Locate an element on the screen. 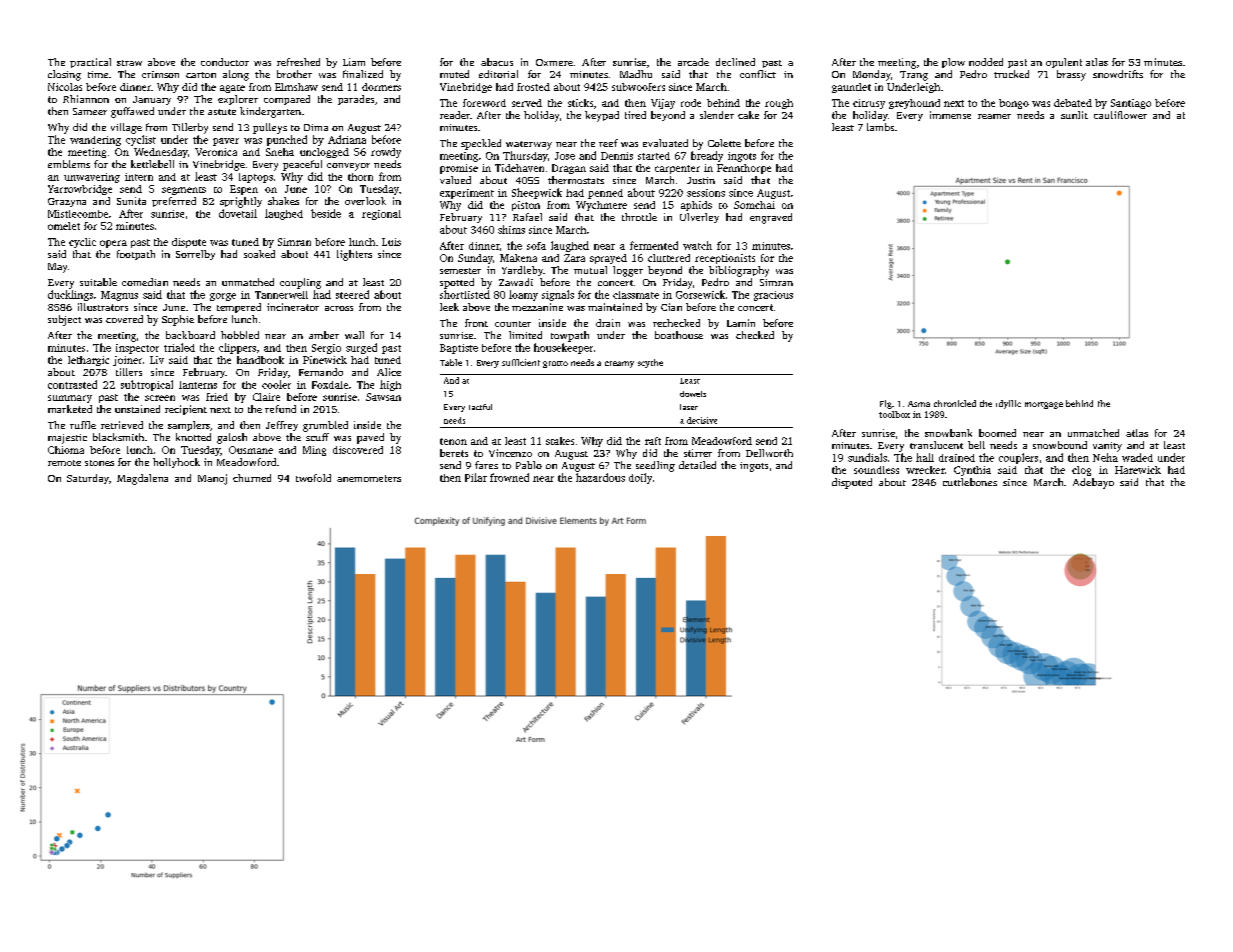 The width and height of the screenshot is (1233, 952). Yardleby is located at coordinates (522, 271).
